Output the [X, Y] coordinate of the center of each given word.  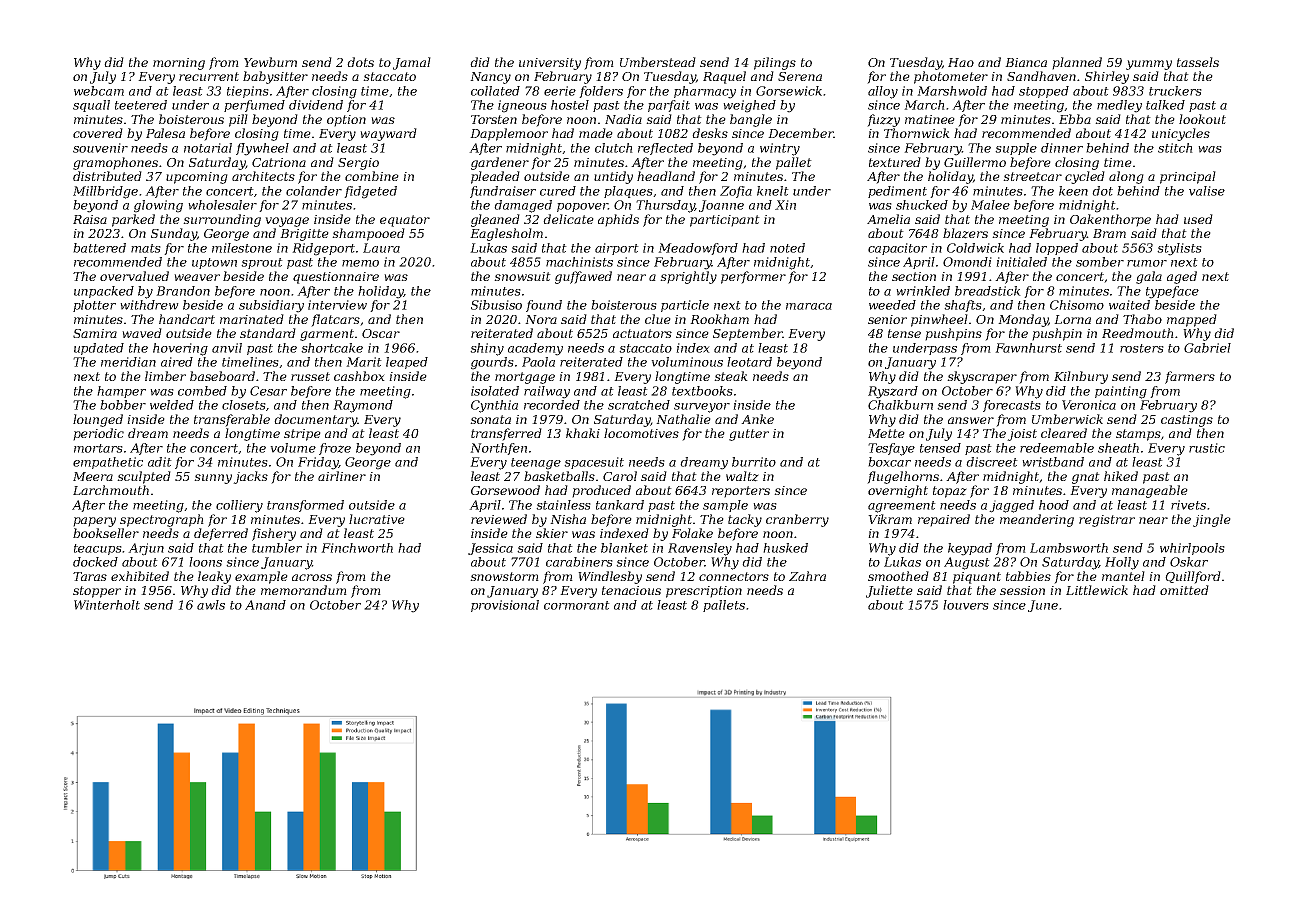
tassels [1198, 62]
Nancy [490, 78]
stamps [1138, 435]
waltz [742, 476]
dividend [316, 105]
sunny [213, 479]
